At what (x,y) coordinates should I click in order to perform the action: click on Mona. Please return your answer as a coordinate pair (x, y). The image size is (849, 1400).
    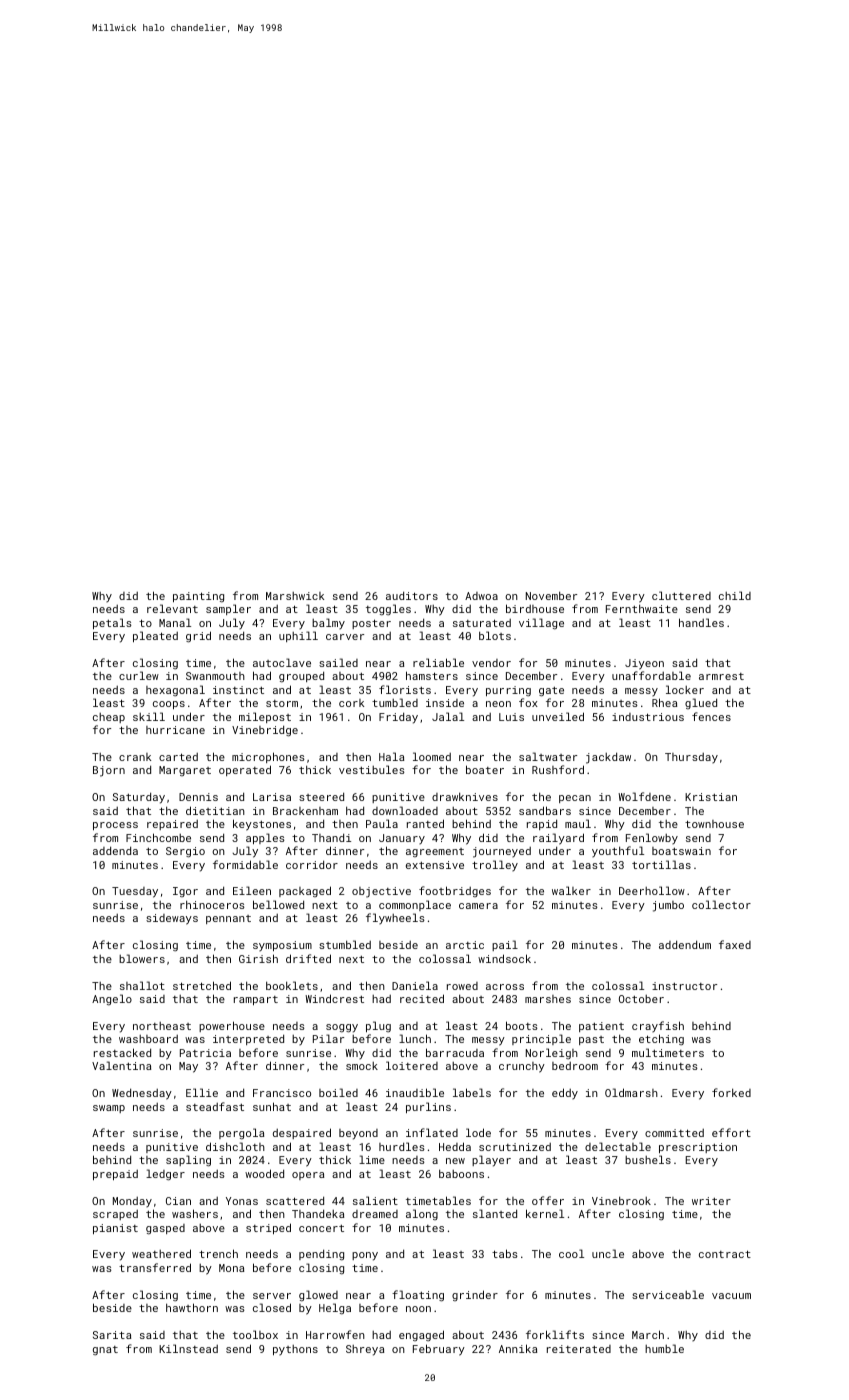
    Looking at the image, I should click on (231, 1268).
